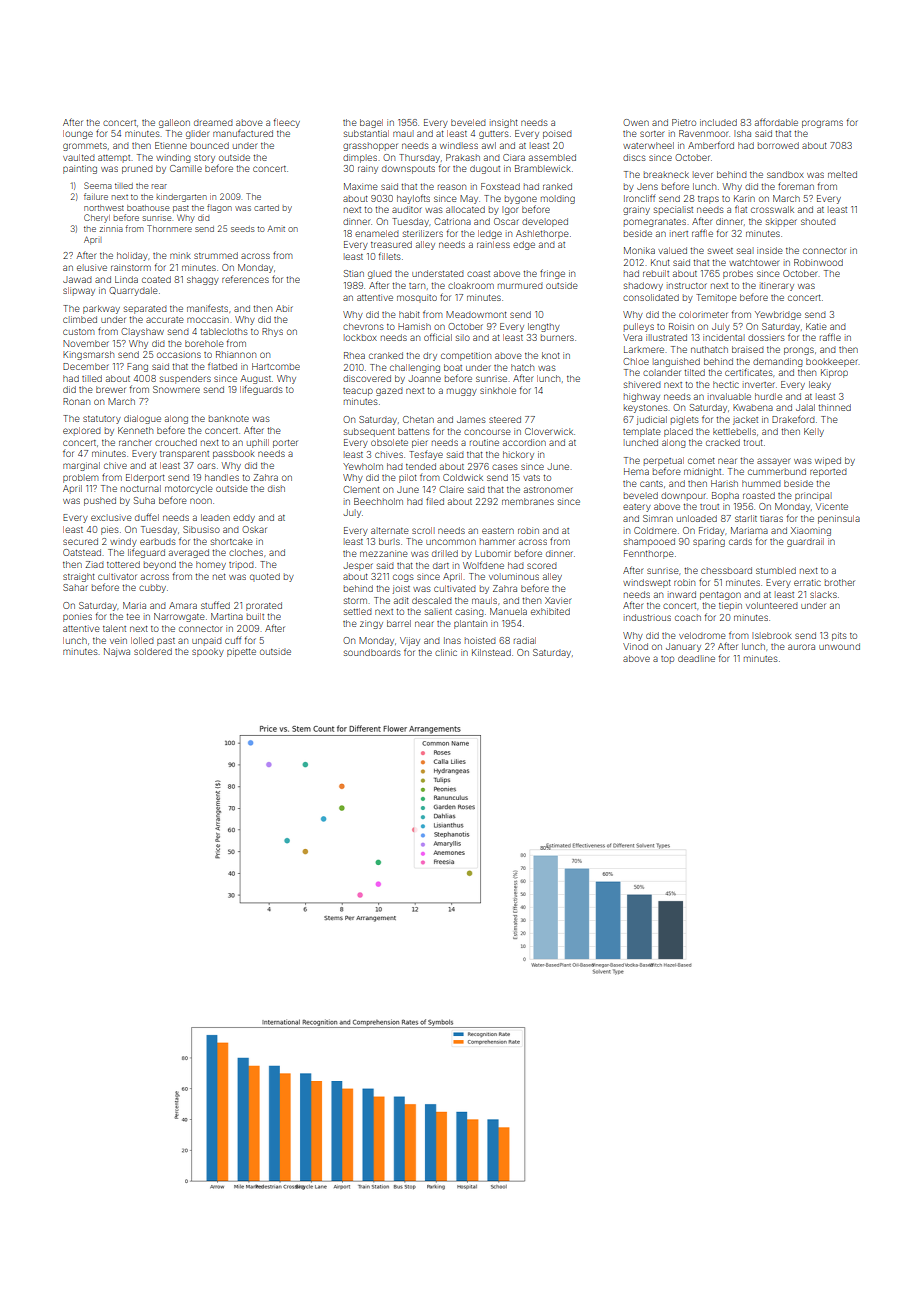  Describe the element at coordinates (82, 552) in the document. I see `Oatstead` at that location.
